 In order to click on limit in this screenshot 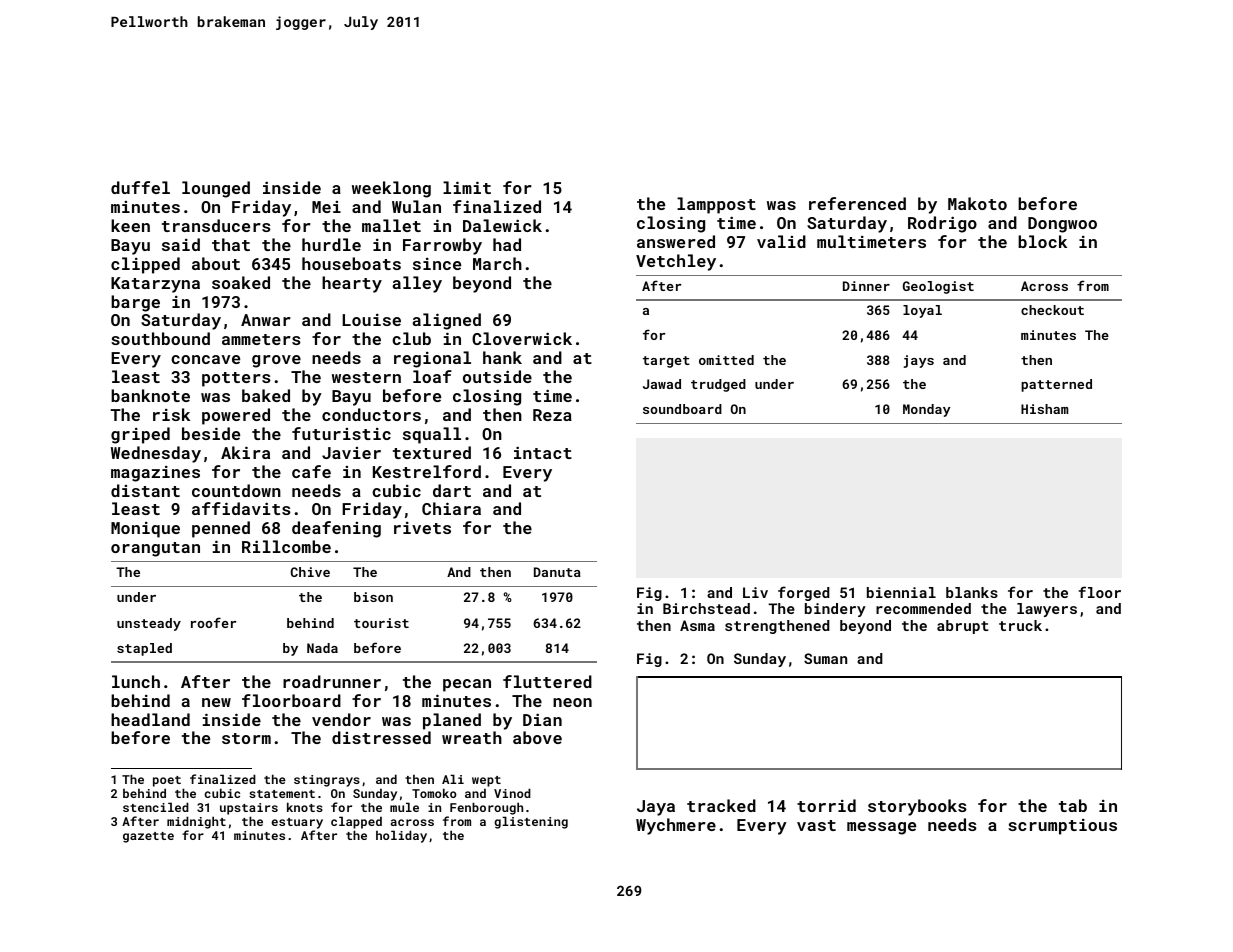, I will do `click(467, 187)`.
